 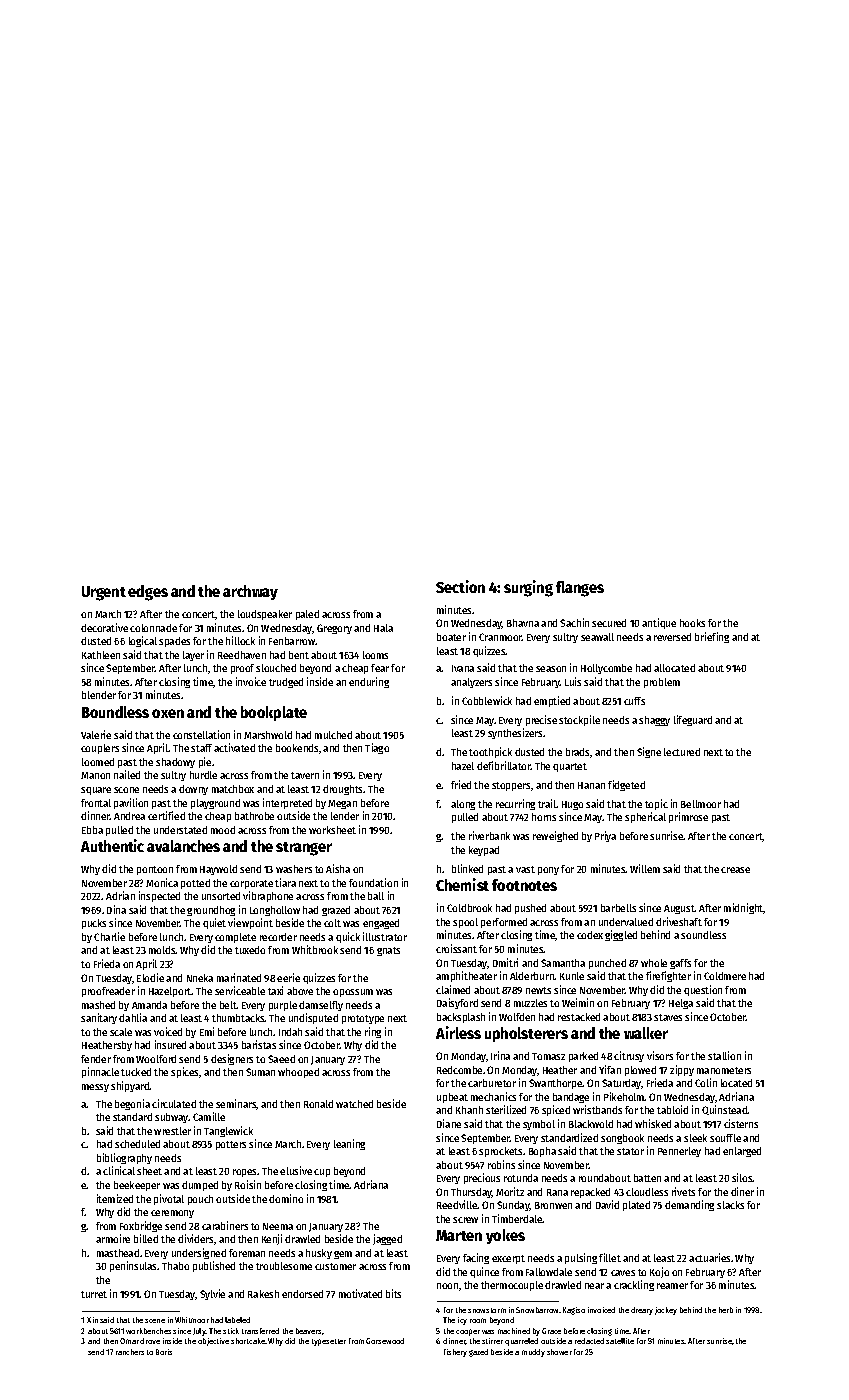 I want to click on quince, so click(x=484, y=1272).
